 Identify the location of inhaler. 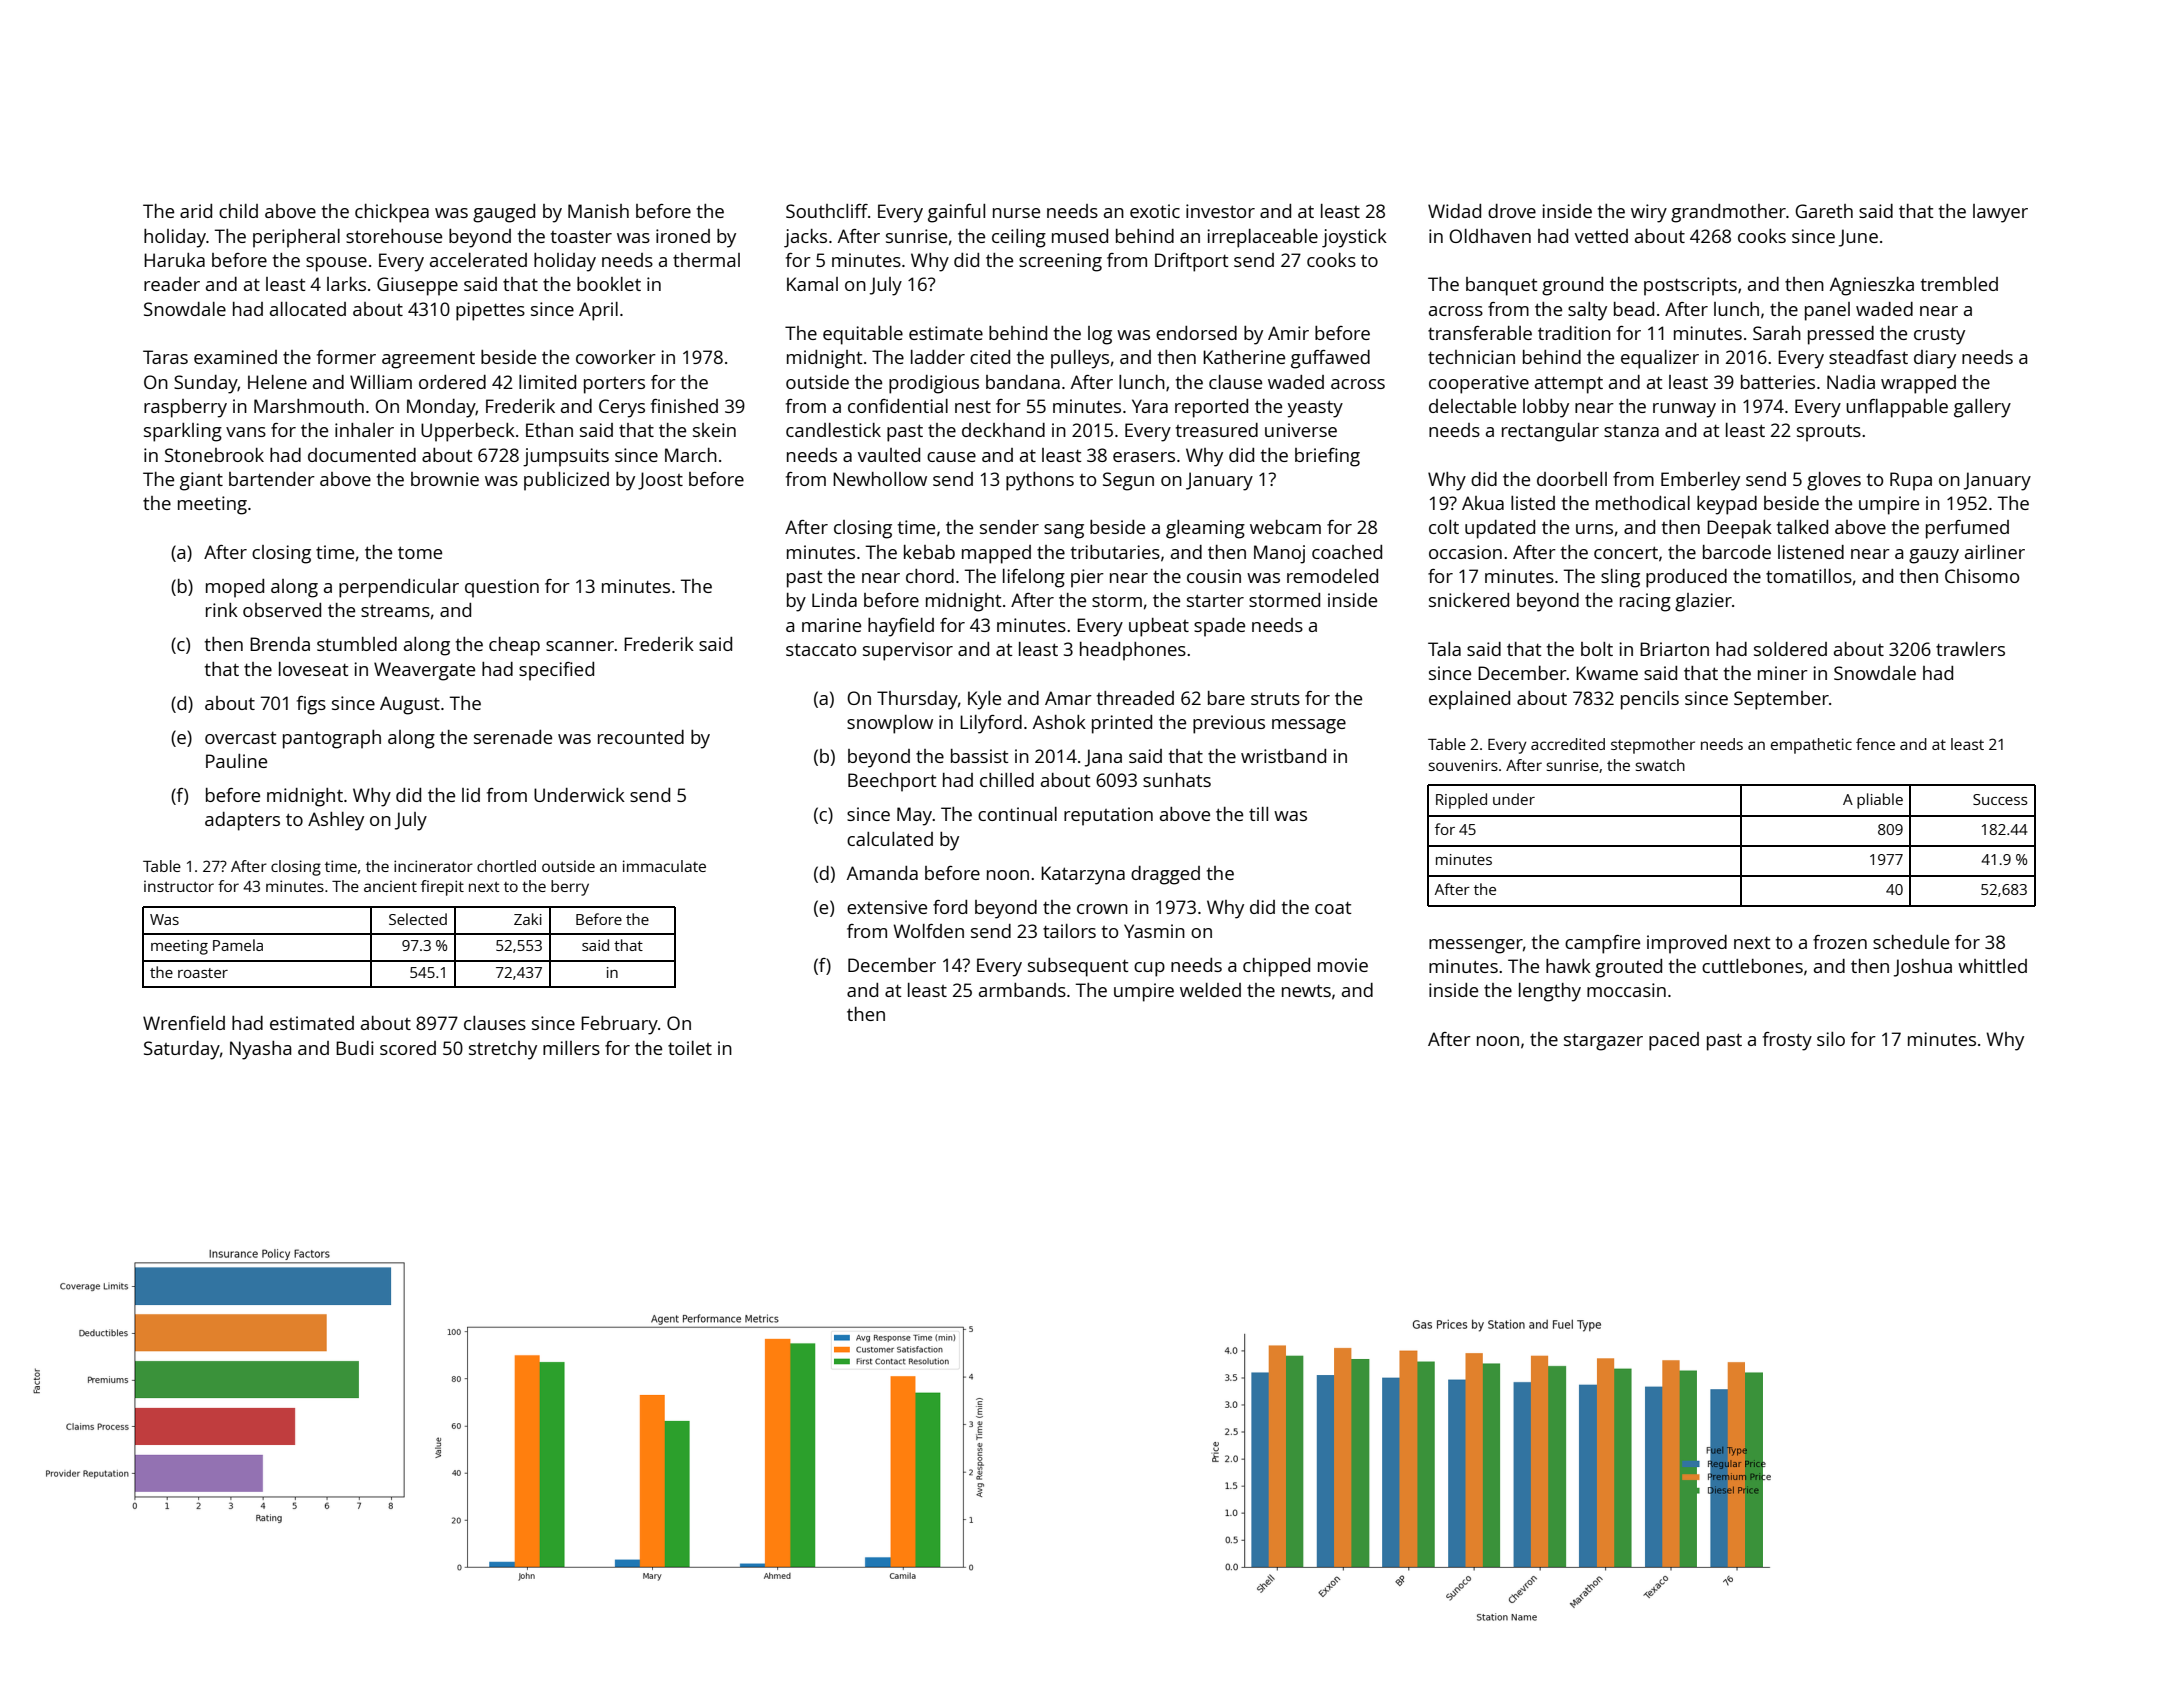
(364, 430).
